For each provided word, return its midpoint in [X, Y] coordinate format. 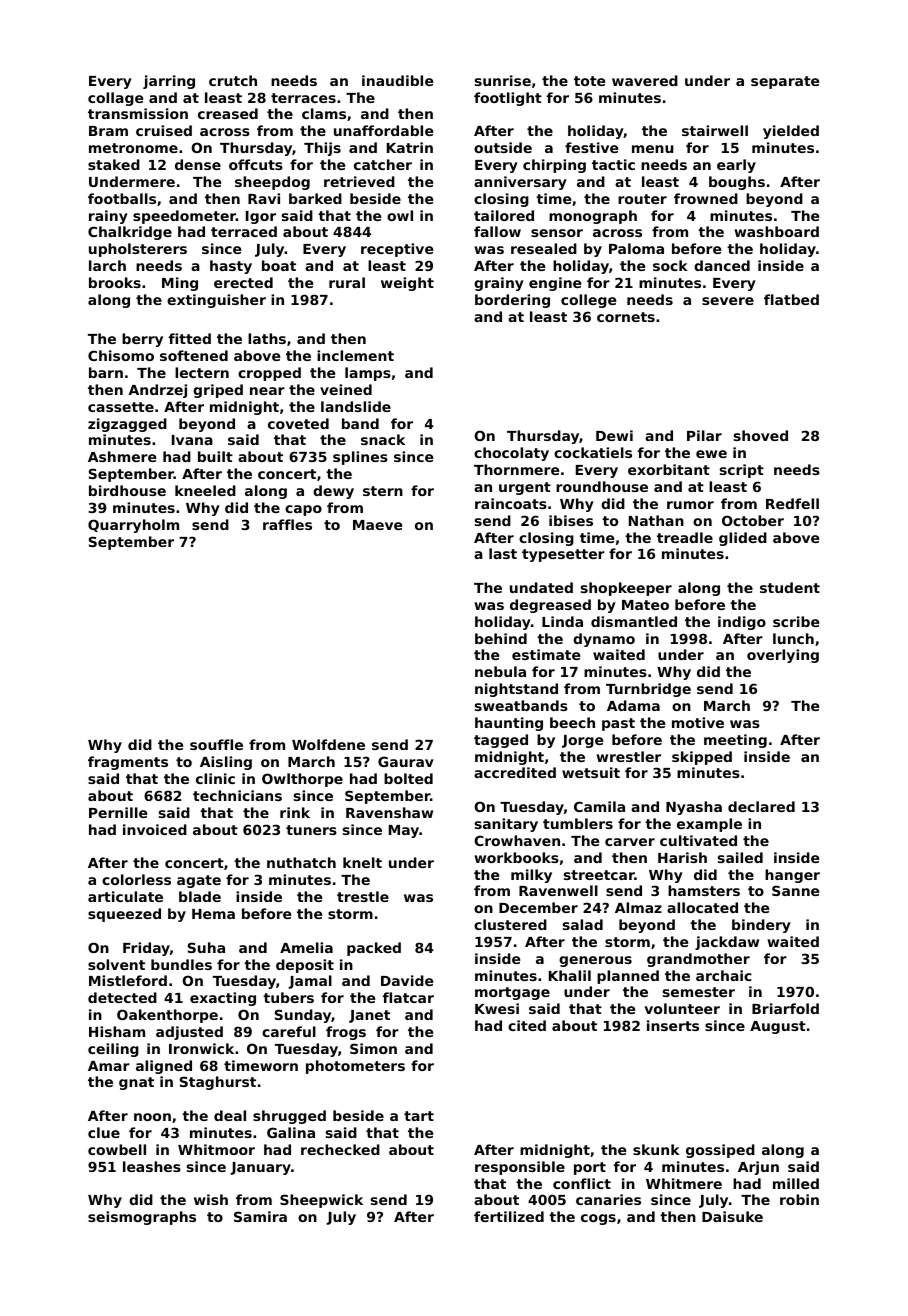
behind [501, 638]
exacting [223, 999]
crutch [233, 80]
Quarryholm [133, 526]
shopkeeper [626, 589]
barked [315, 198]
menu [653, 149]
